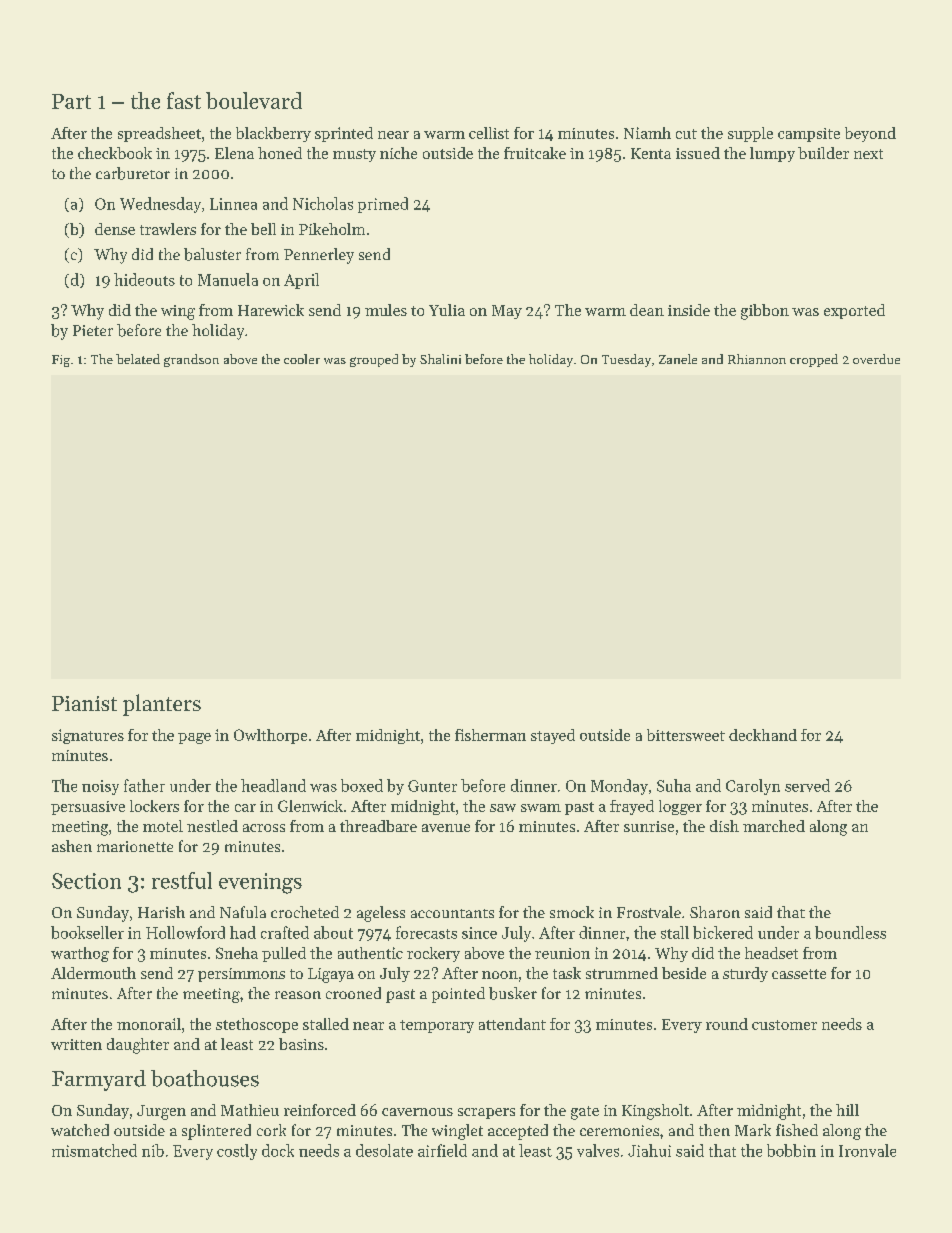  Describe the element at coordinates (698, 153) in the page. I see `issued` at that location.
